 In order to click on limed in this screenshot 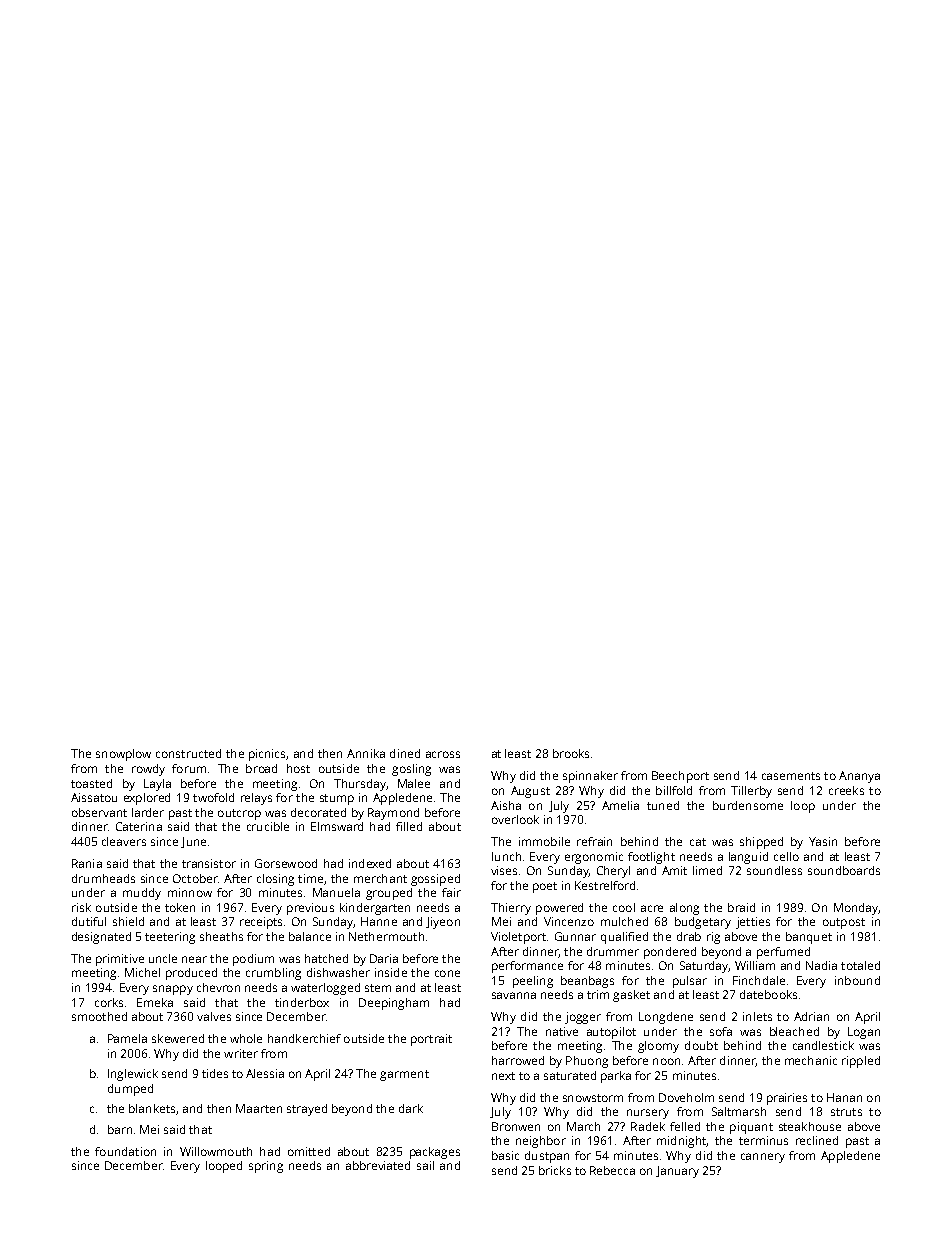, I will do `click(707, 870)`.
